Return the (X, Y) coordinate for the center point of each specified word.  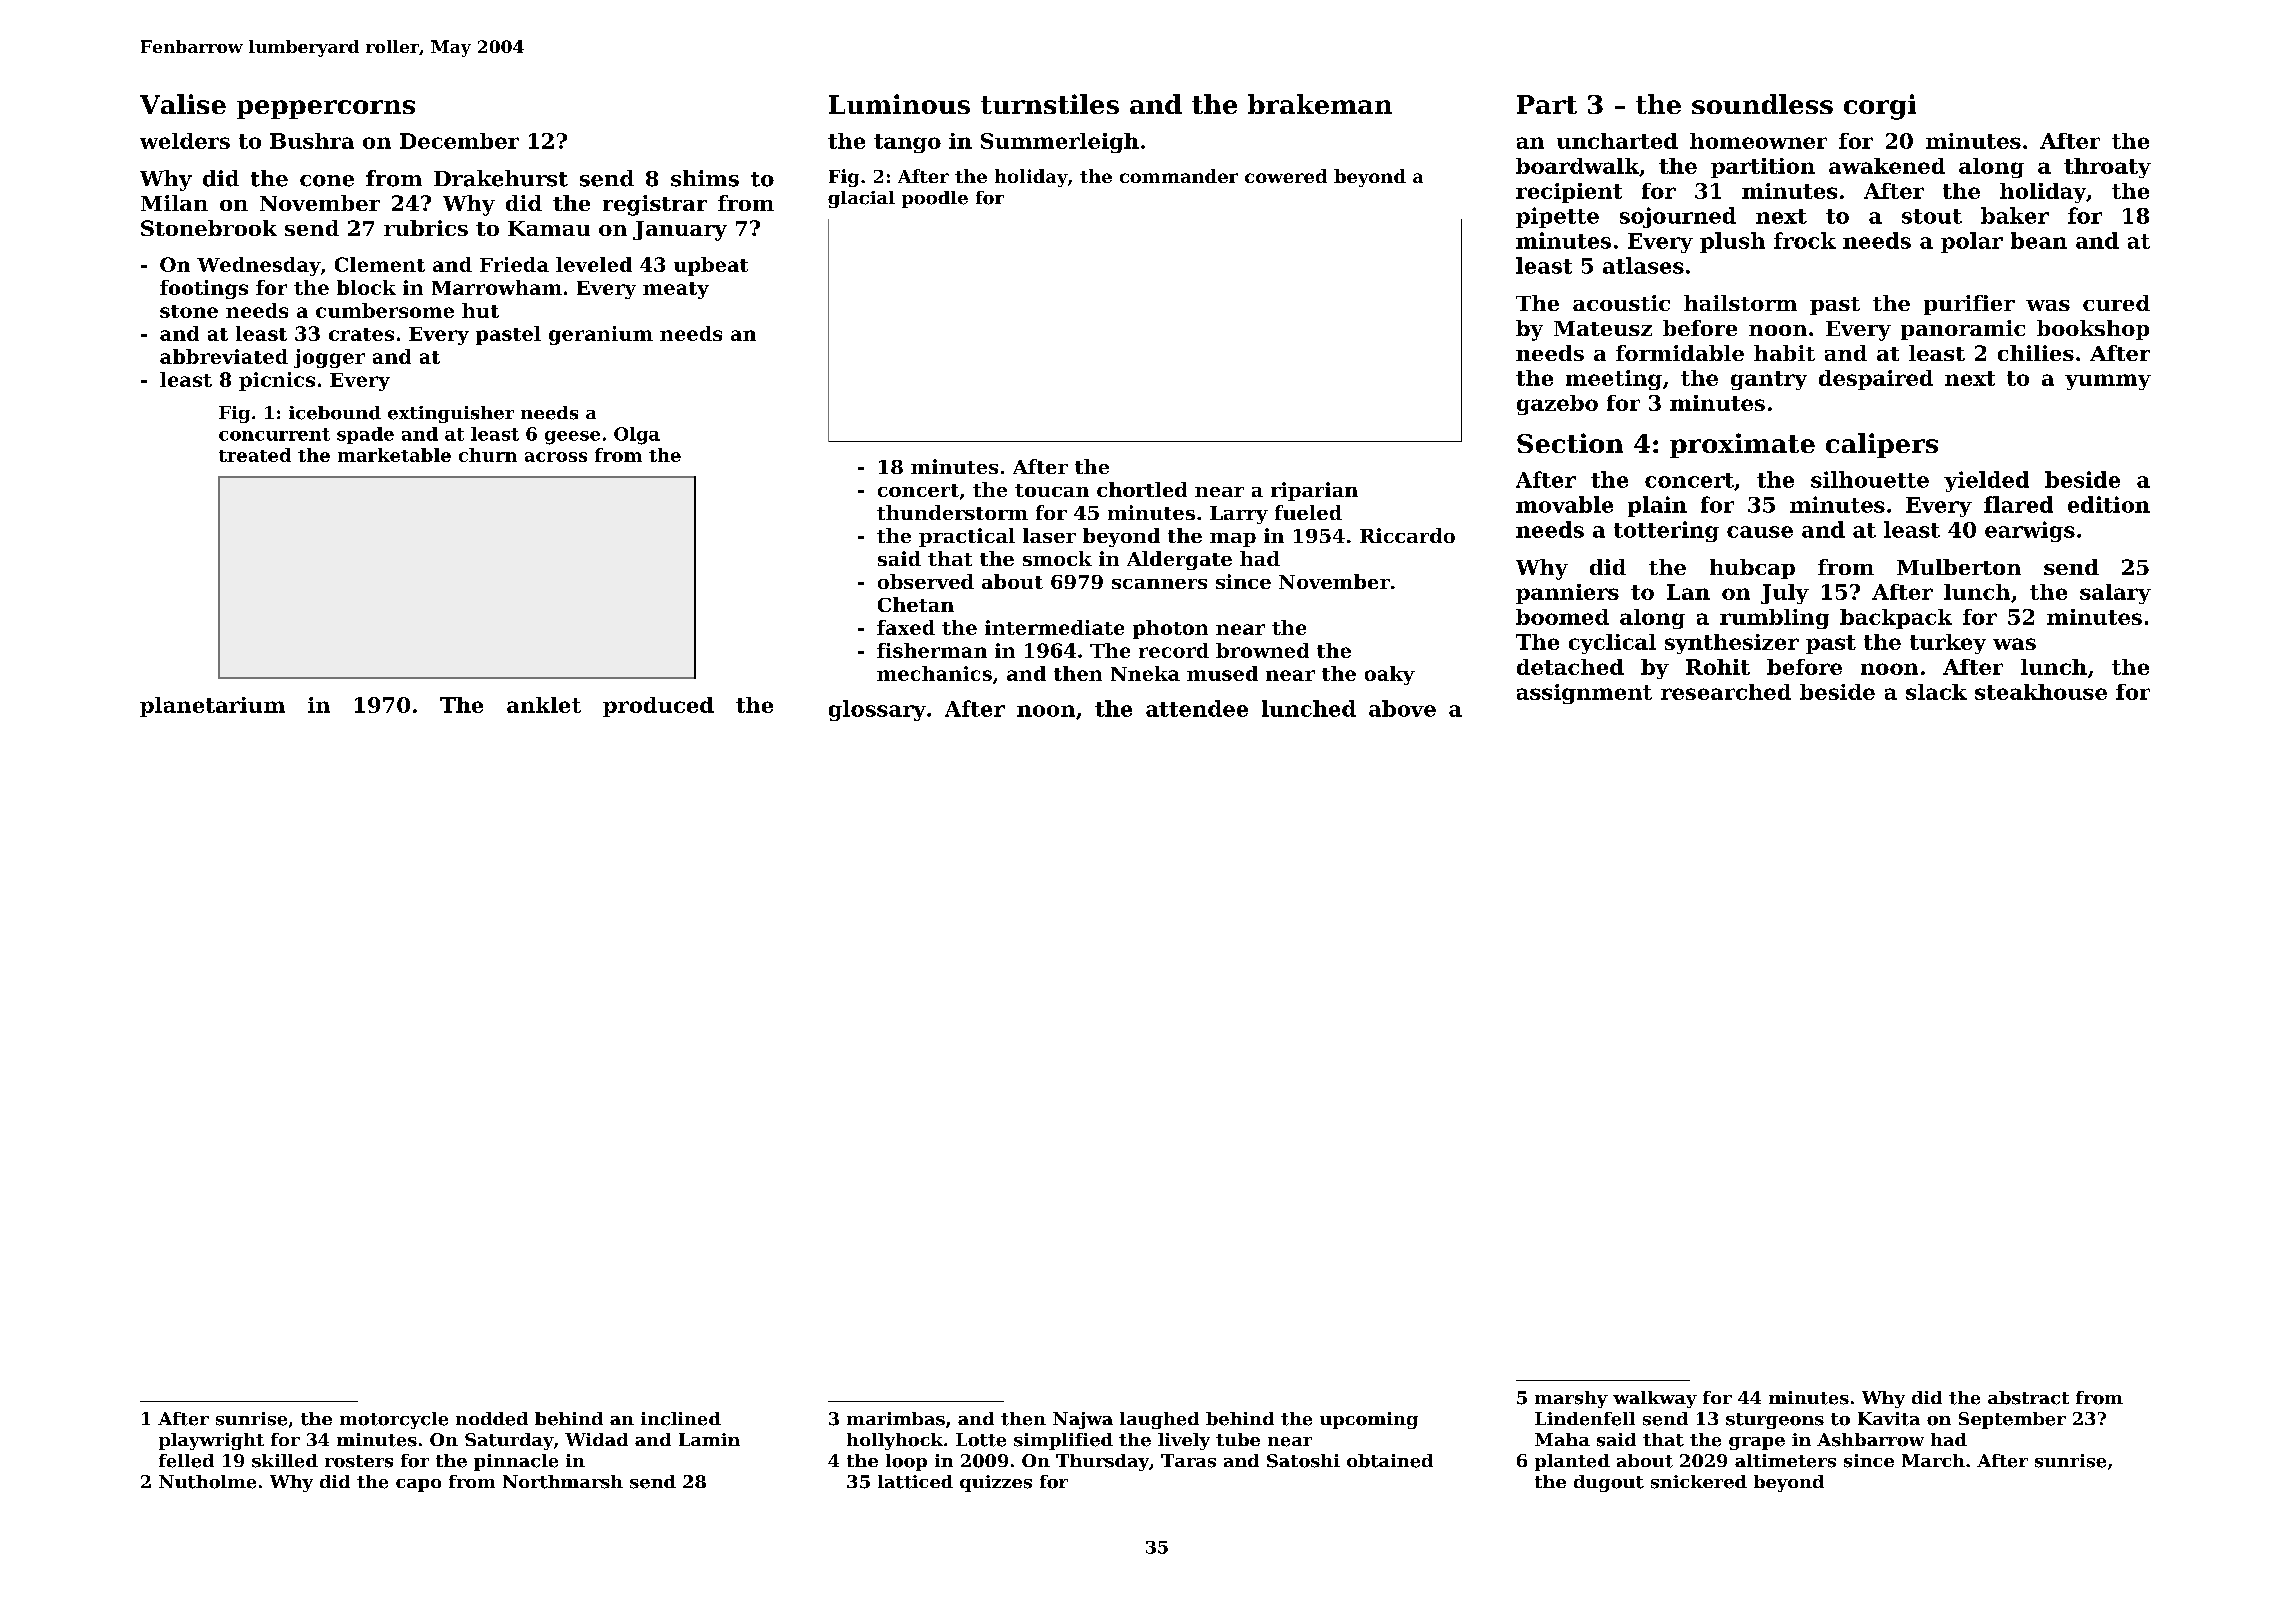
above (1402, 708)
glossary (877, 710)
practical (967, 537)
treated (255, 455)
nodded (492, 1419)
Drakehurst (501, 178)
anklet (544, 705)
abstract (2028, 1398)
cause (1760, 532)
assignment (1584, 694)
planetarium (212, 707)
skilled (285, 1461)
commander (1179, 176)
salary (2115, 594)
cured (2116, 303)
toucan (1052, 490)
